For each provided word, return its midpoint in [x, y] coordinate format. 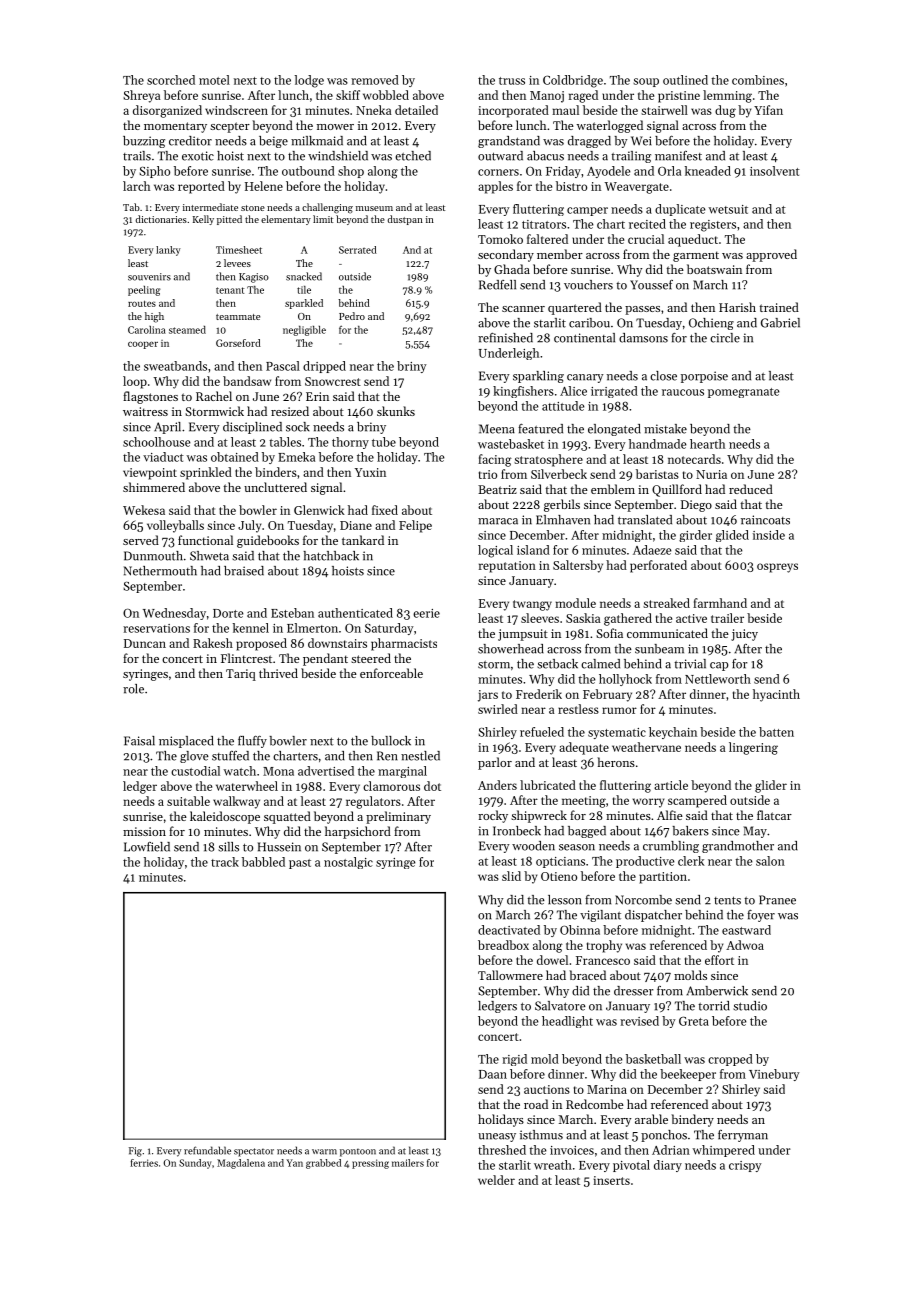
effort [719, 960]
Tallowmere [510, 975]
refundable [207, 1150]
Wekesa [144, 510]
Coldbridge [573, 81]
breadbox [503, 945]
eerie [426, 613]
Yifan [768, 110]
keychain [673, 733]
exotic [198, 156]
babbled [263, 862]
